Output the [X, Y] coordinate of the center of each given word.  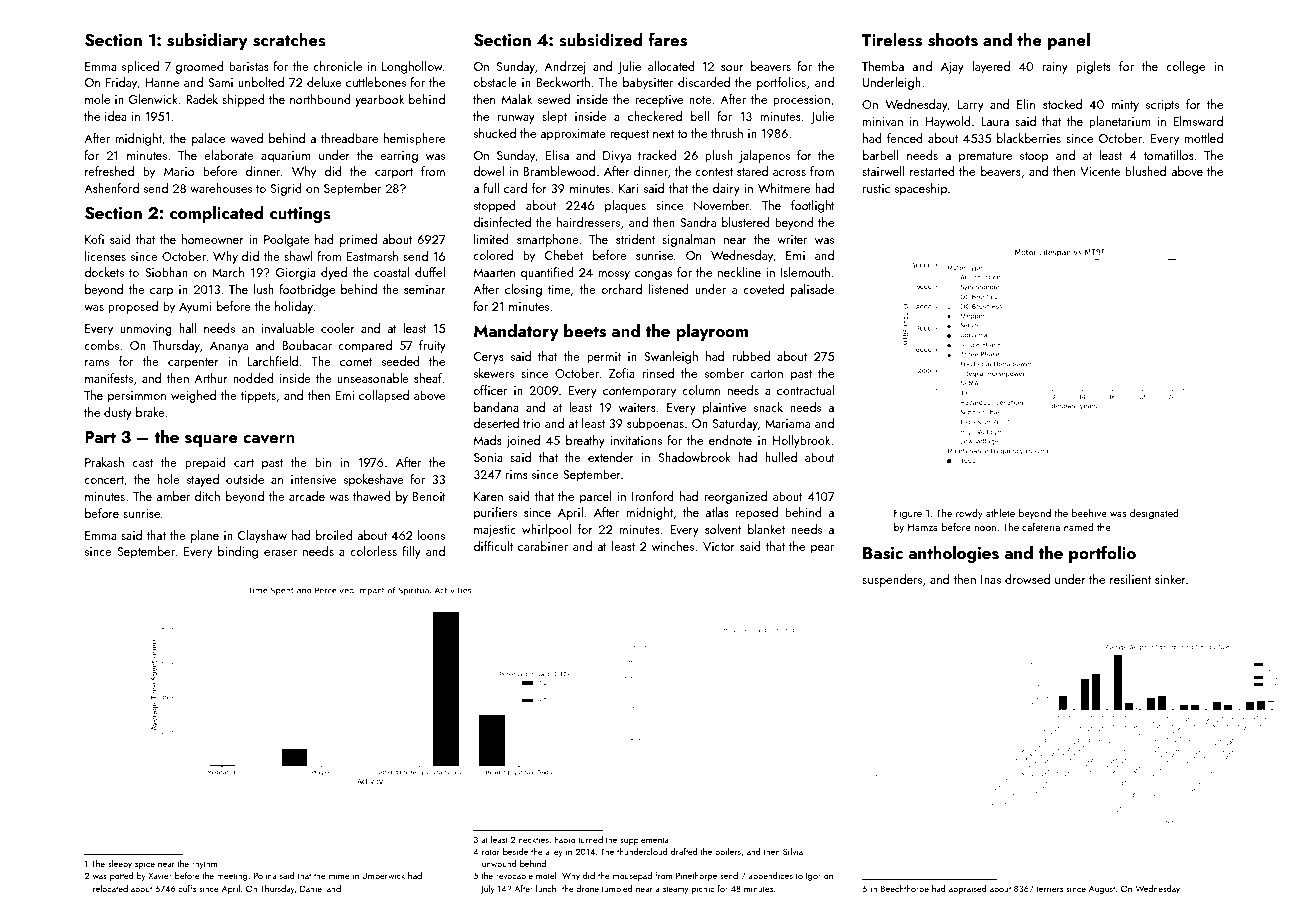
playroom [712, 332]
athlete [1000, 513]
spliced [140, 67]
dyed [334, 273]
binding [238, 552]
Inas [991, 579]
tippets [258, 397]
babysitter [648, 83]
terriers [1049, 889]
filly [412, 552]
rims [517, 474]
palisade [812, 290]
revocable [514, 875]
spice [145, 865]
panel [1069, 41]
